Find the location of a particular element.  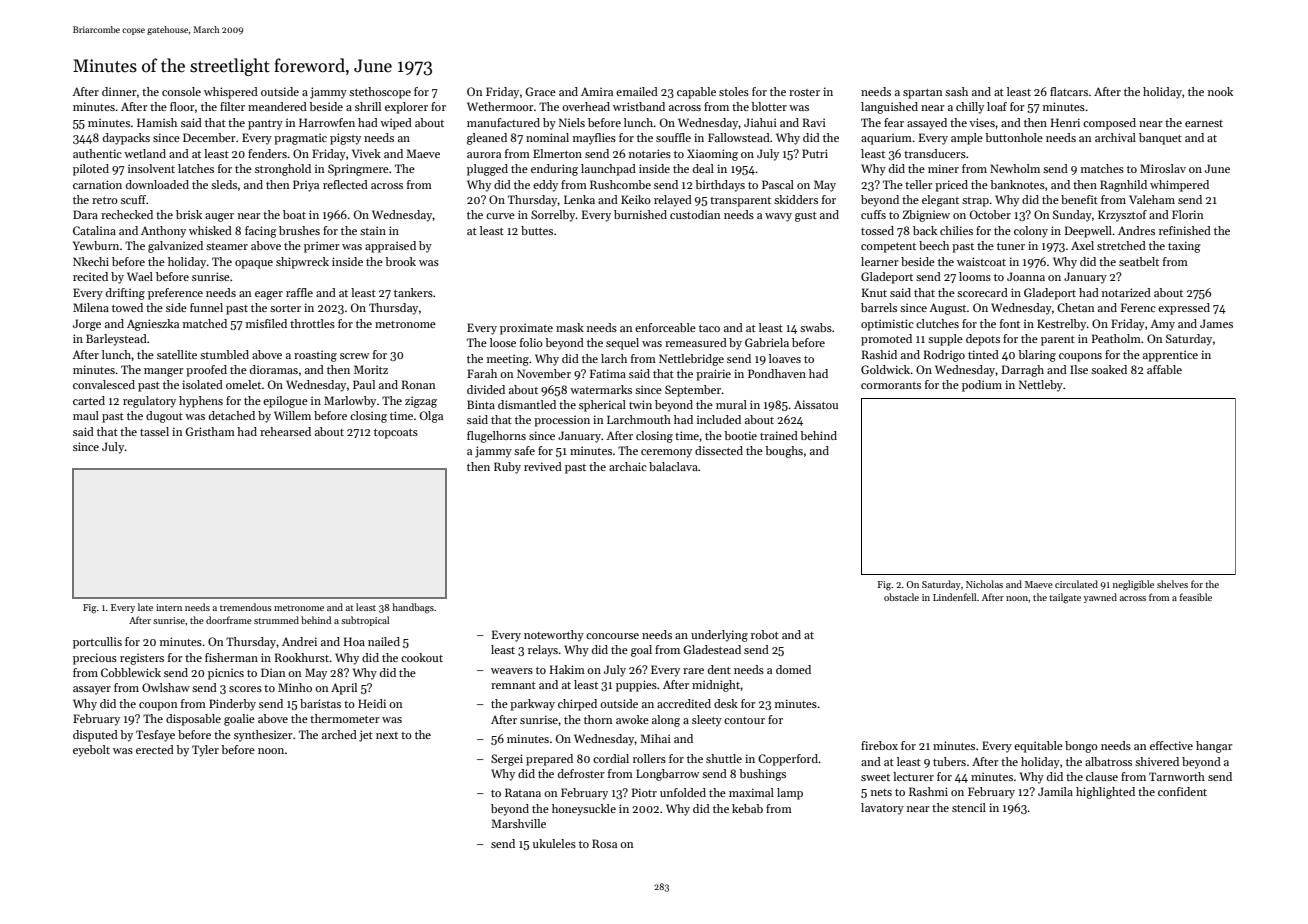

refinished is located at coordinates (1185, 230).
